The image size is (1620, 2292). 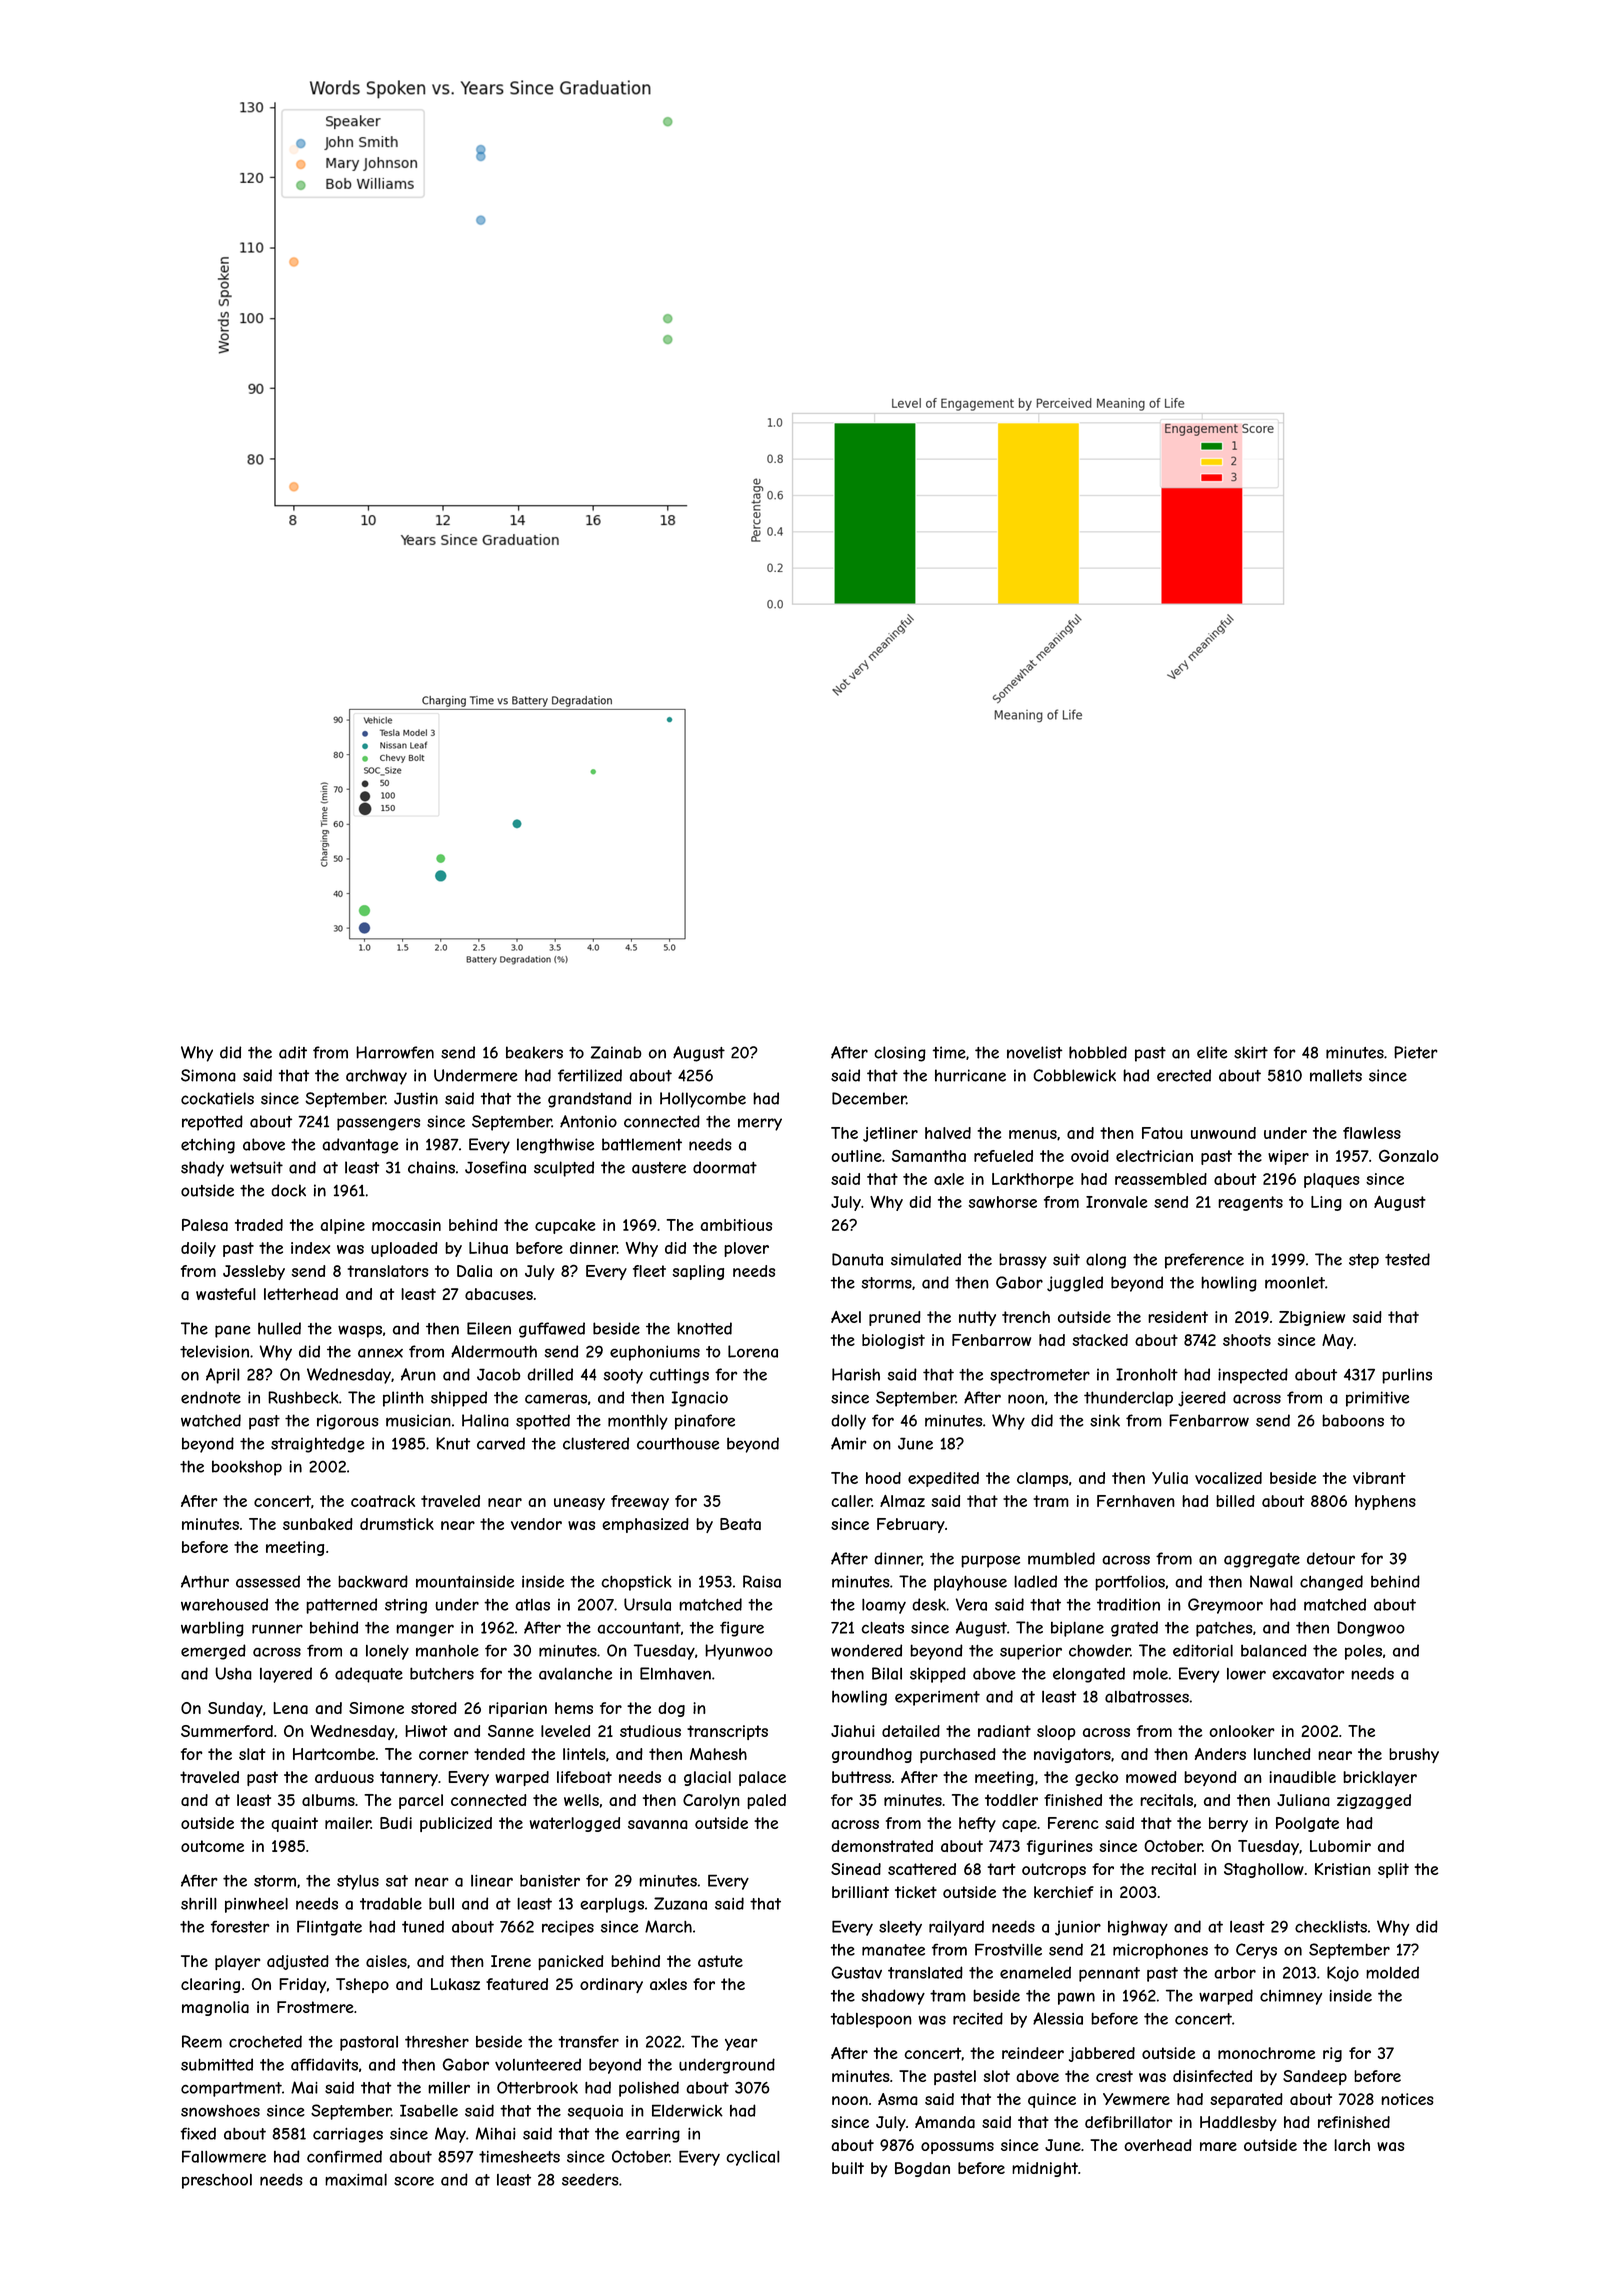 I want to click on Gonzalo, so click(x=1409, y=1156).
